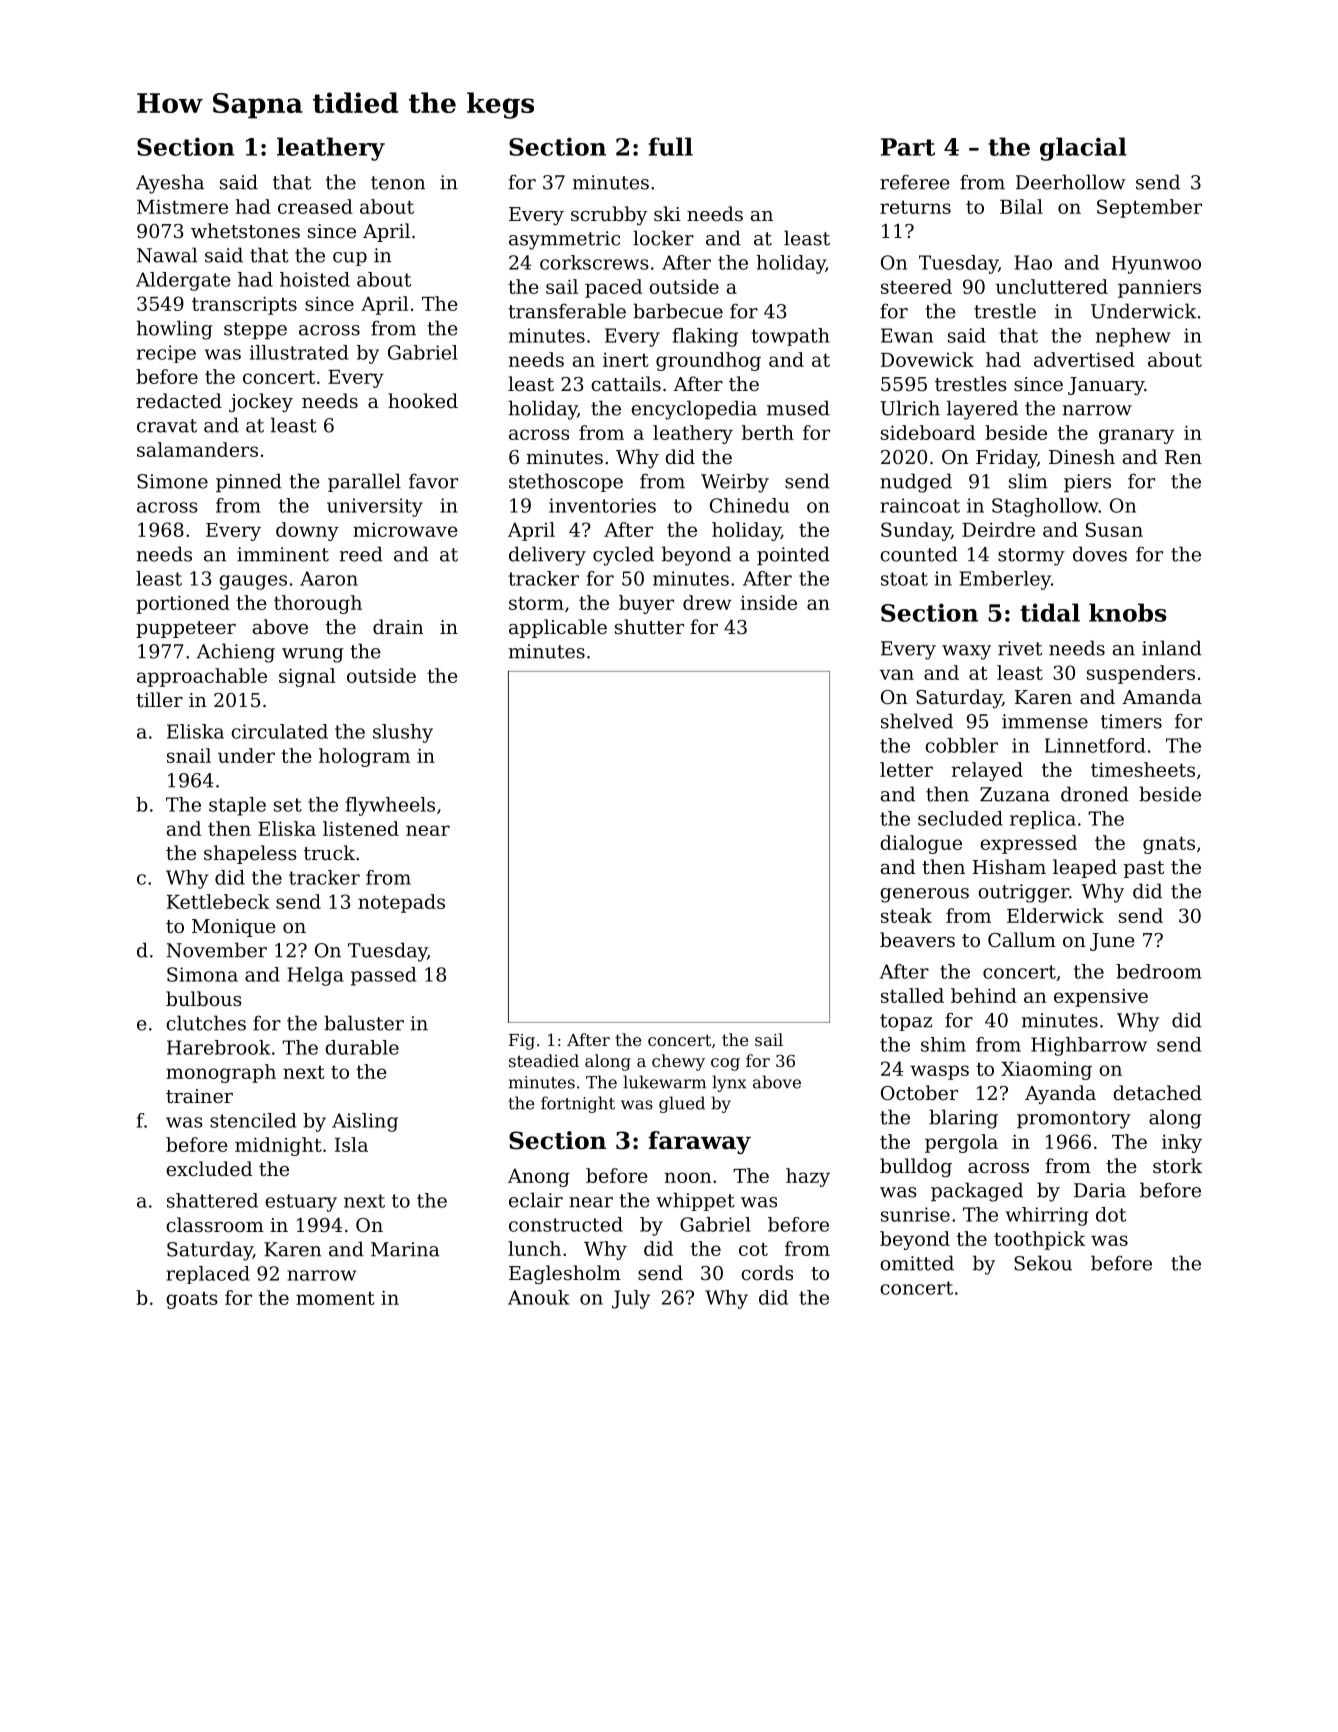  I want to click on berth, so click(768, 432).
